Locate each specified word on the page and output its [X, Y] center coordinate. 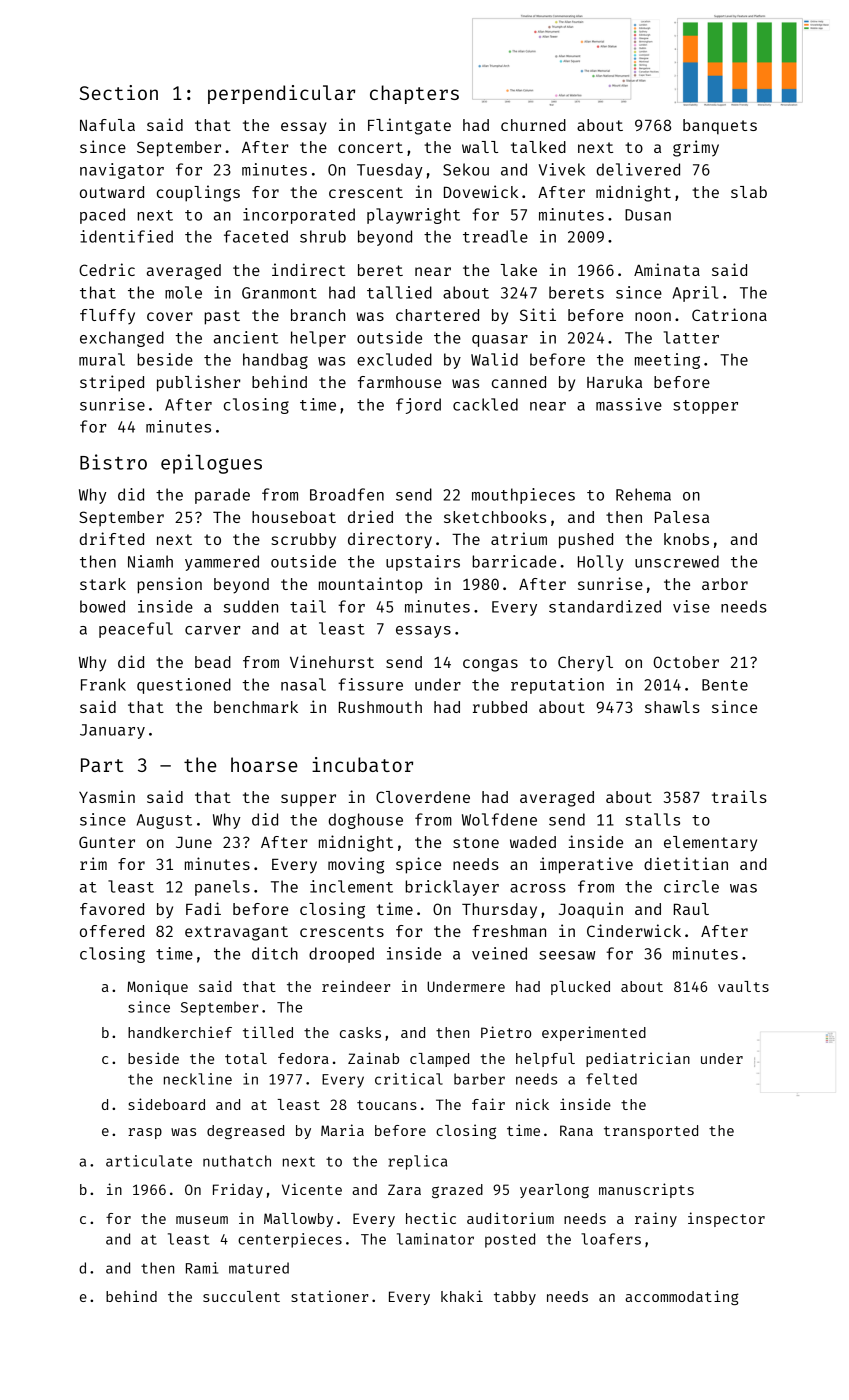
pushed [586, 541]
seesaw [567, 955]
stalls [653, 819]
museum [202, 1220]
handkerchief [180, 1032]
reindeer [356, 986]
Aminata [667, 269]
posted [510, 1240]
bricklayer [452, 888]
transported [651, 1132]
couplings [198, 193]
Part [102, 765]
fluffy [107, 317]
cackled [485, 404]
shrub [323, 236]
